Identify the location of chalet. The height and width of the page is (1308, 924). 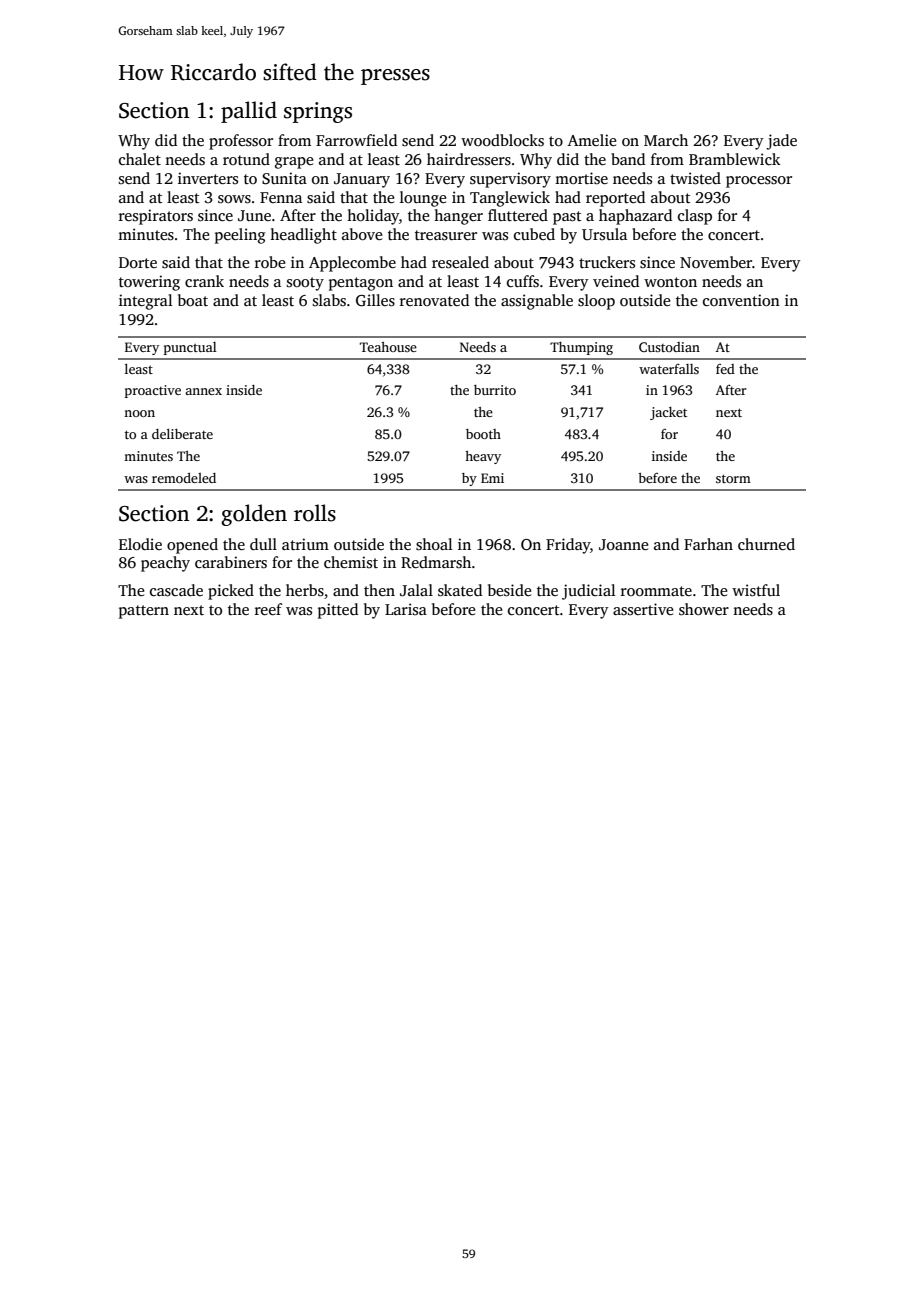
(140, 159).
